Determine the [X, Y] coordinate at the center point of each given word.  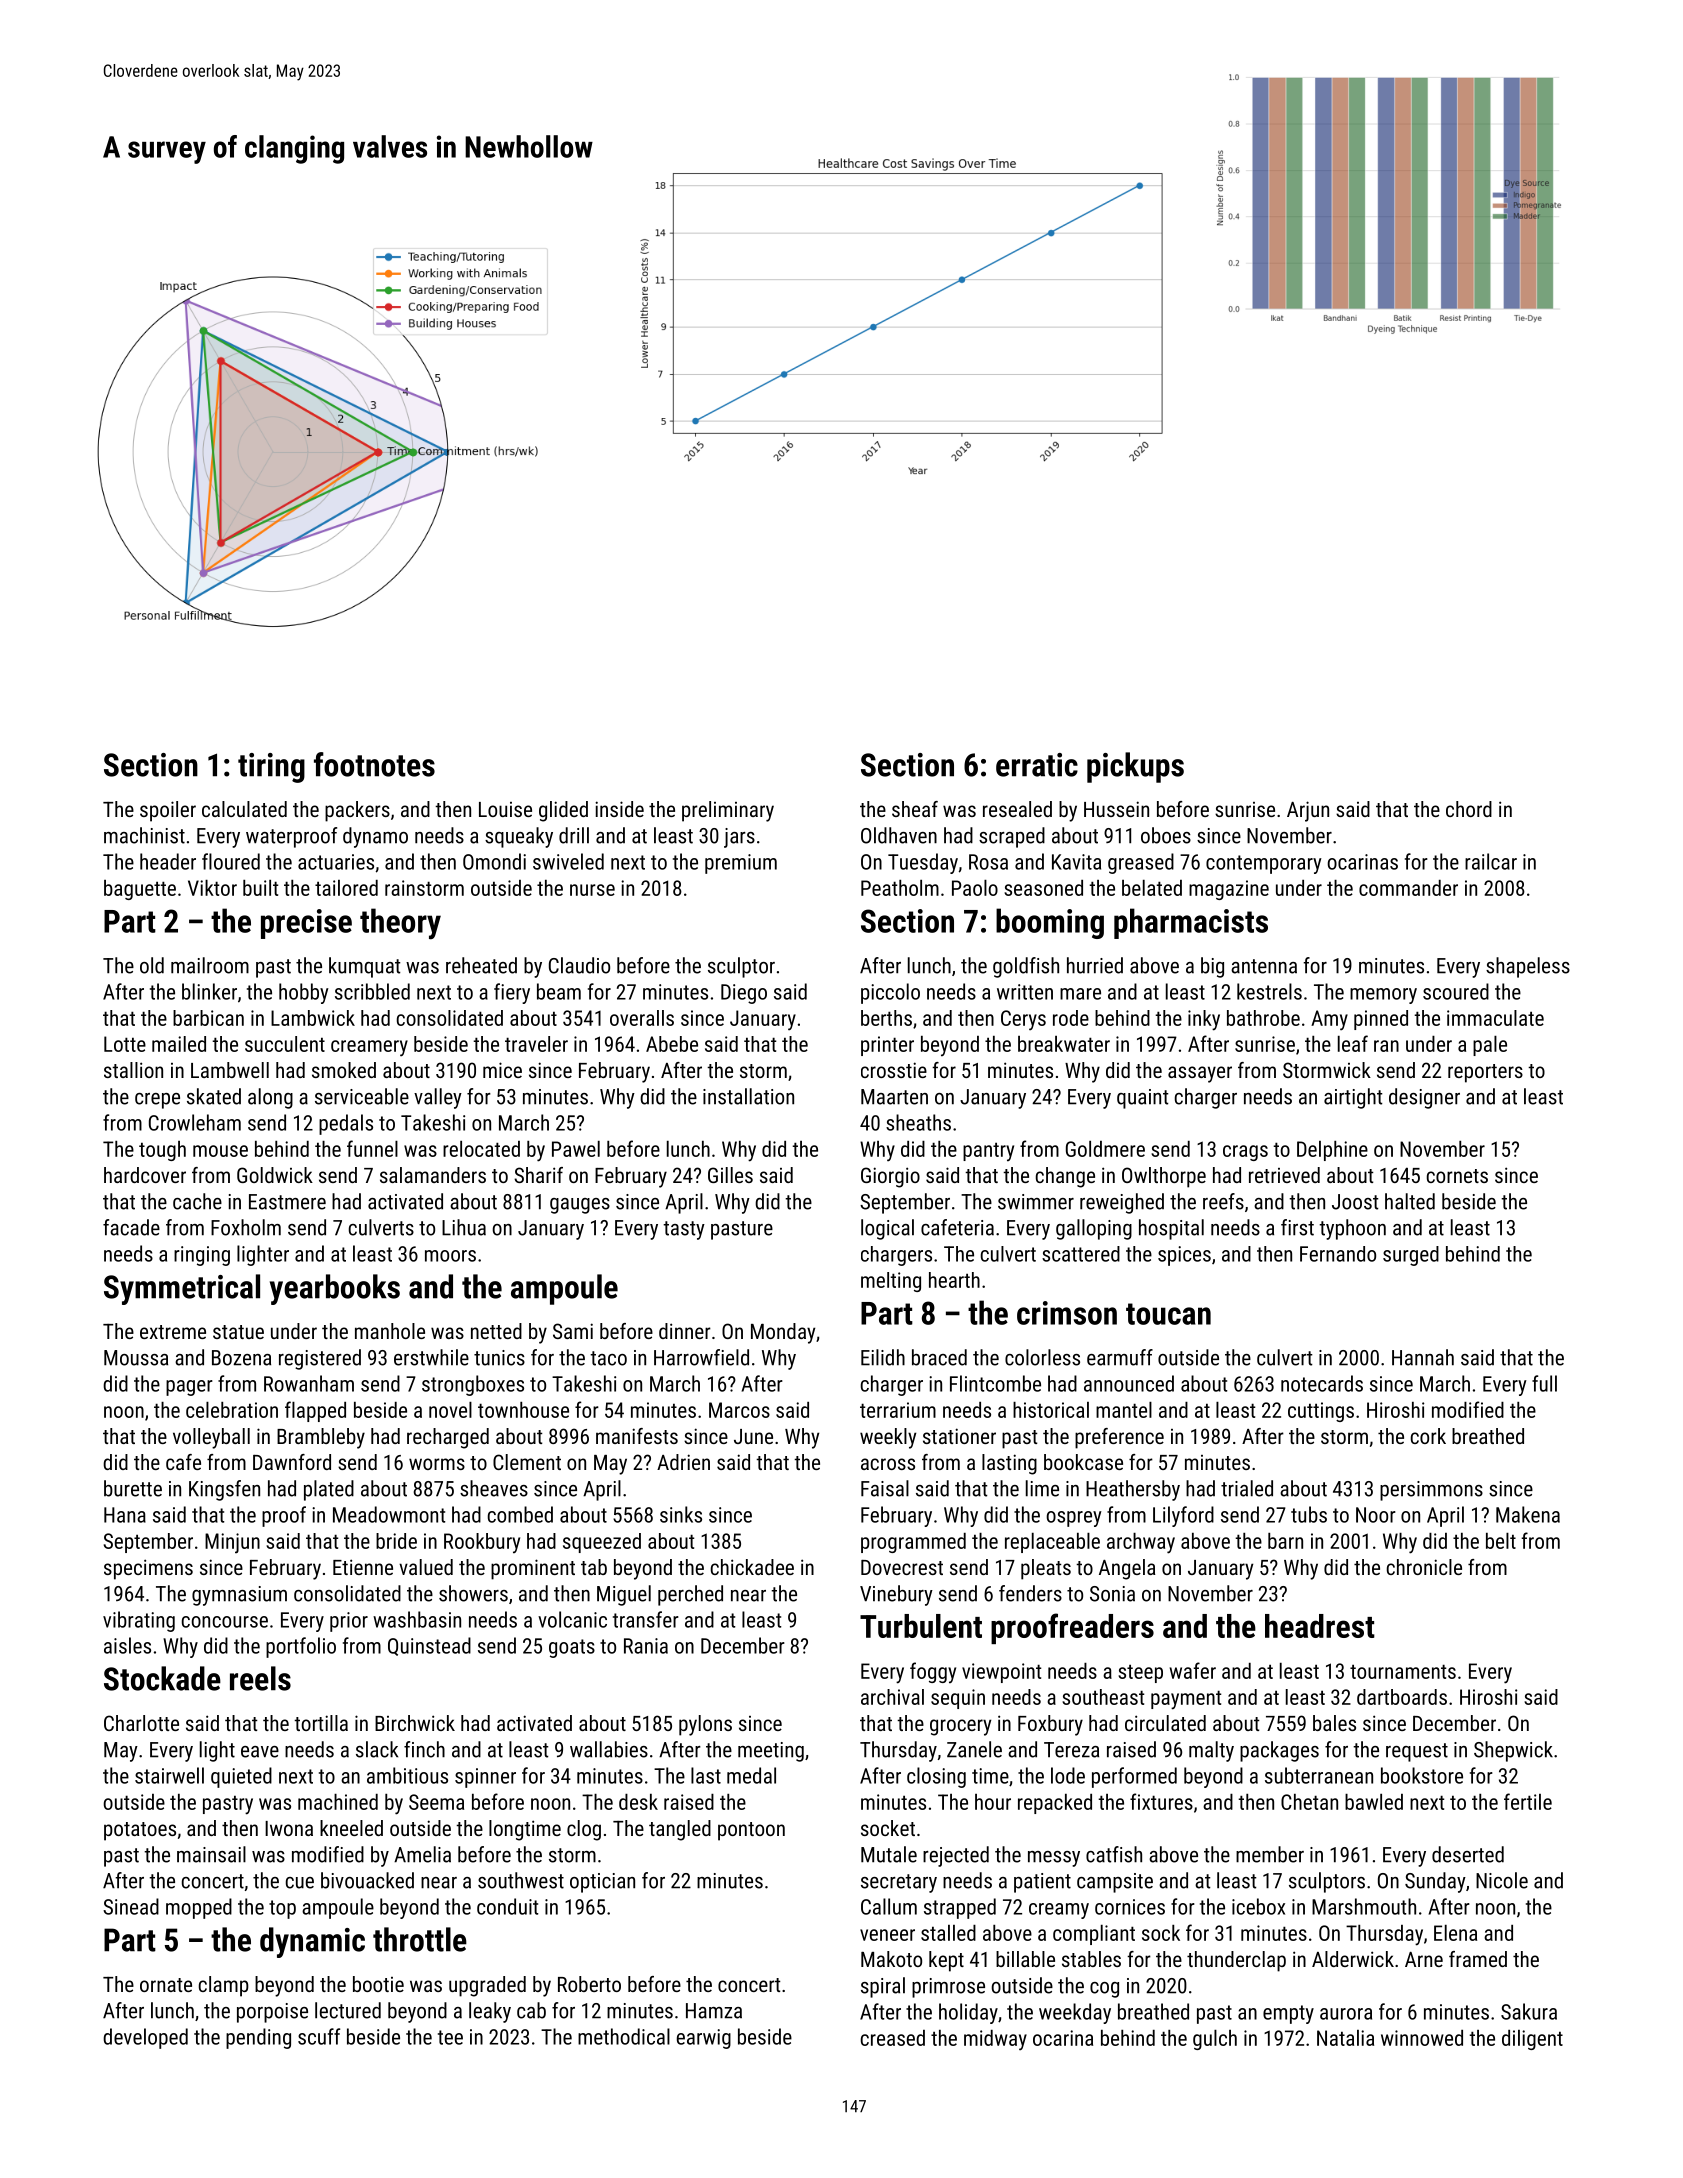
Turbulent [921, 1626]
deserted [1468, 1854]
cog [1104, 1990]
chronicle [1424, 1567]
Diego [744, 994]
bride [396, 1541]
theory [400, 924]
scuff [319, 2036]
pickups [1135, 767]
